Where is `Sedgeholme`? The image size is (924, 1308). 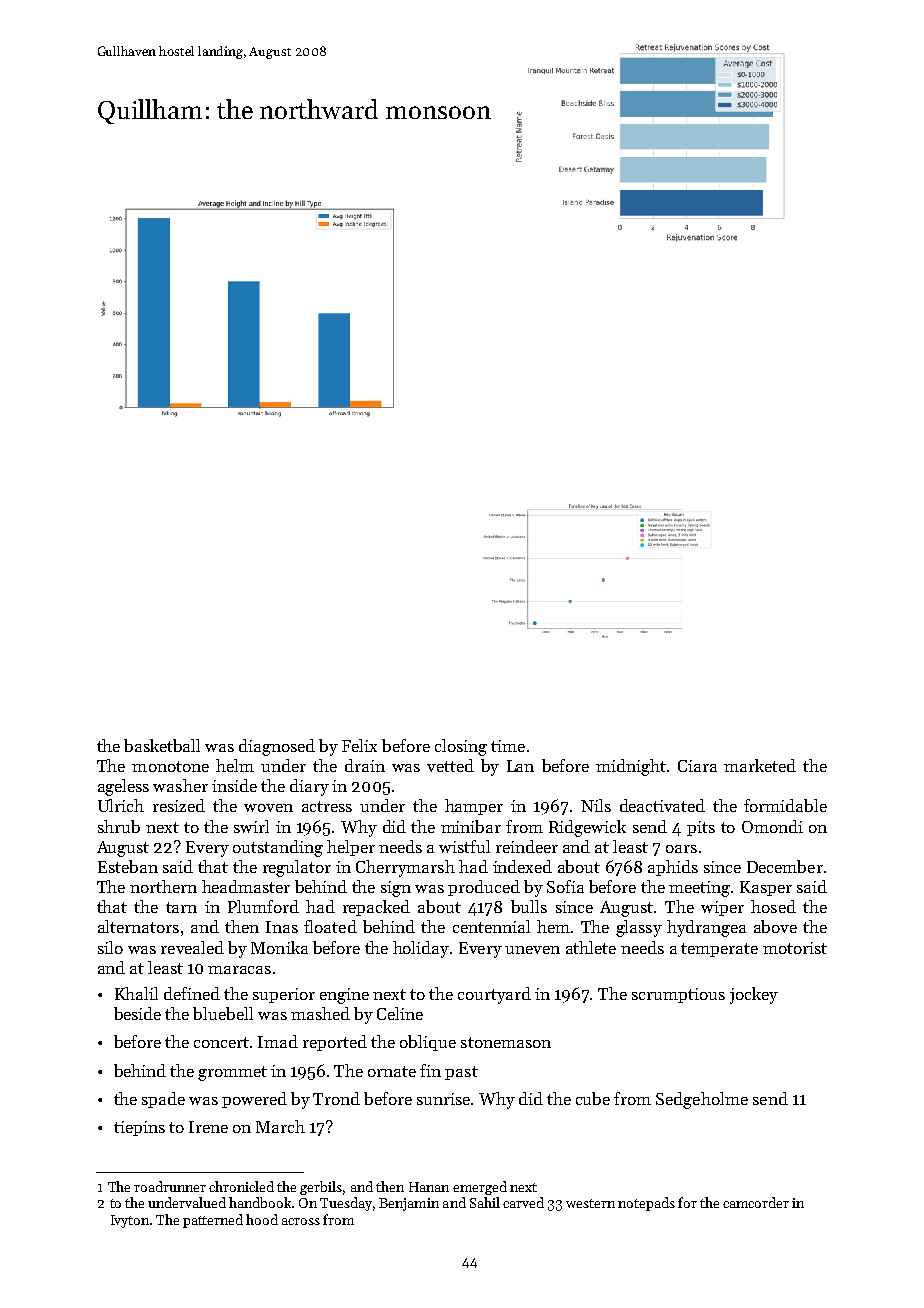
Sedgeholme is located at coordinates (702, 1100).
